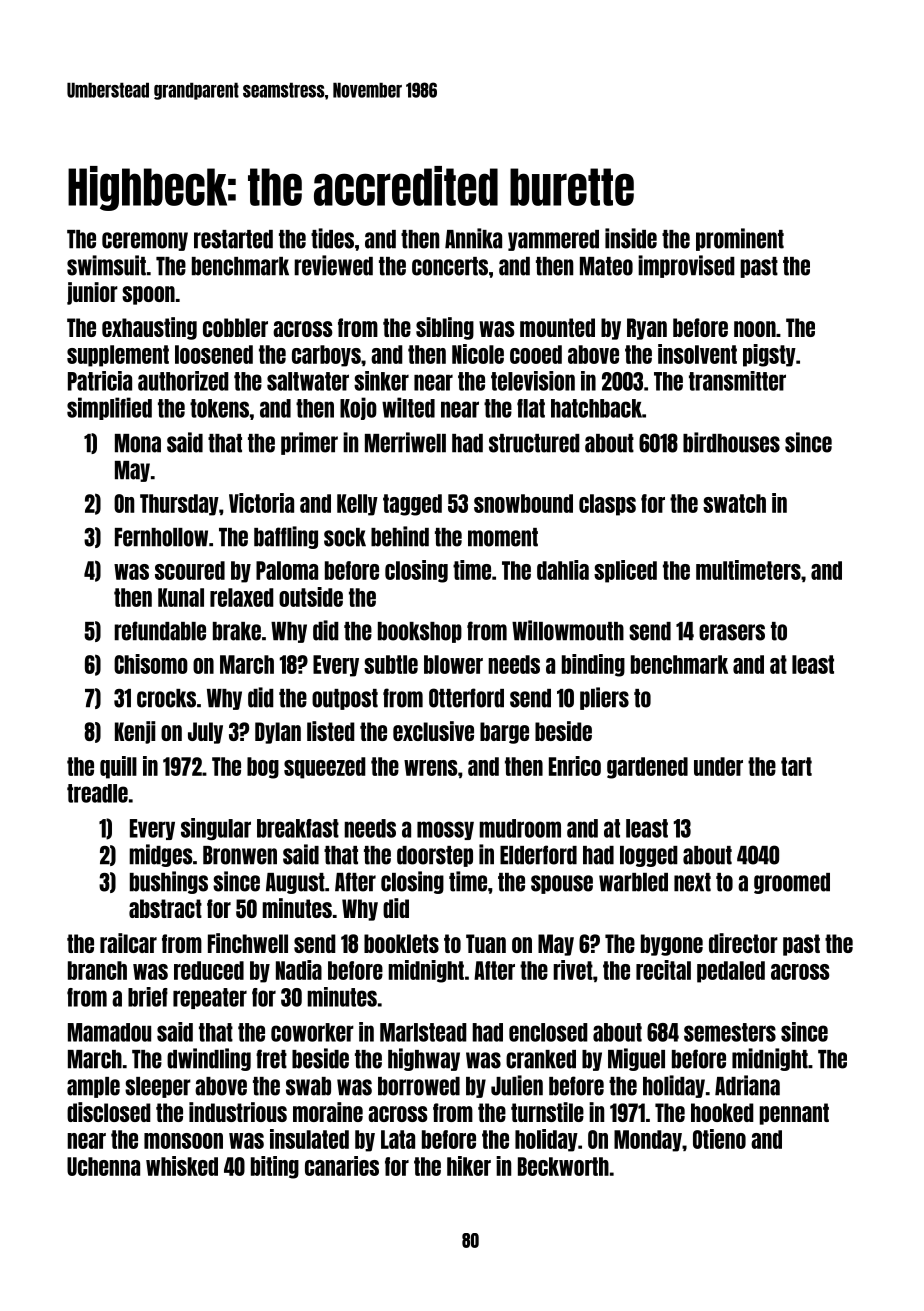 The image size is (924, 1311). Describe the element at coordinates (562, 884) in the screenshot. I see `spouse` at that location.
